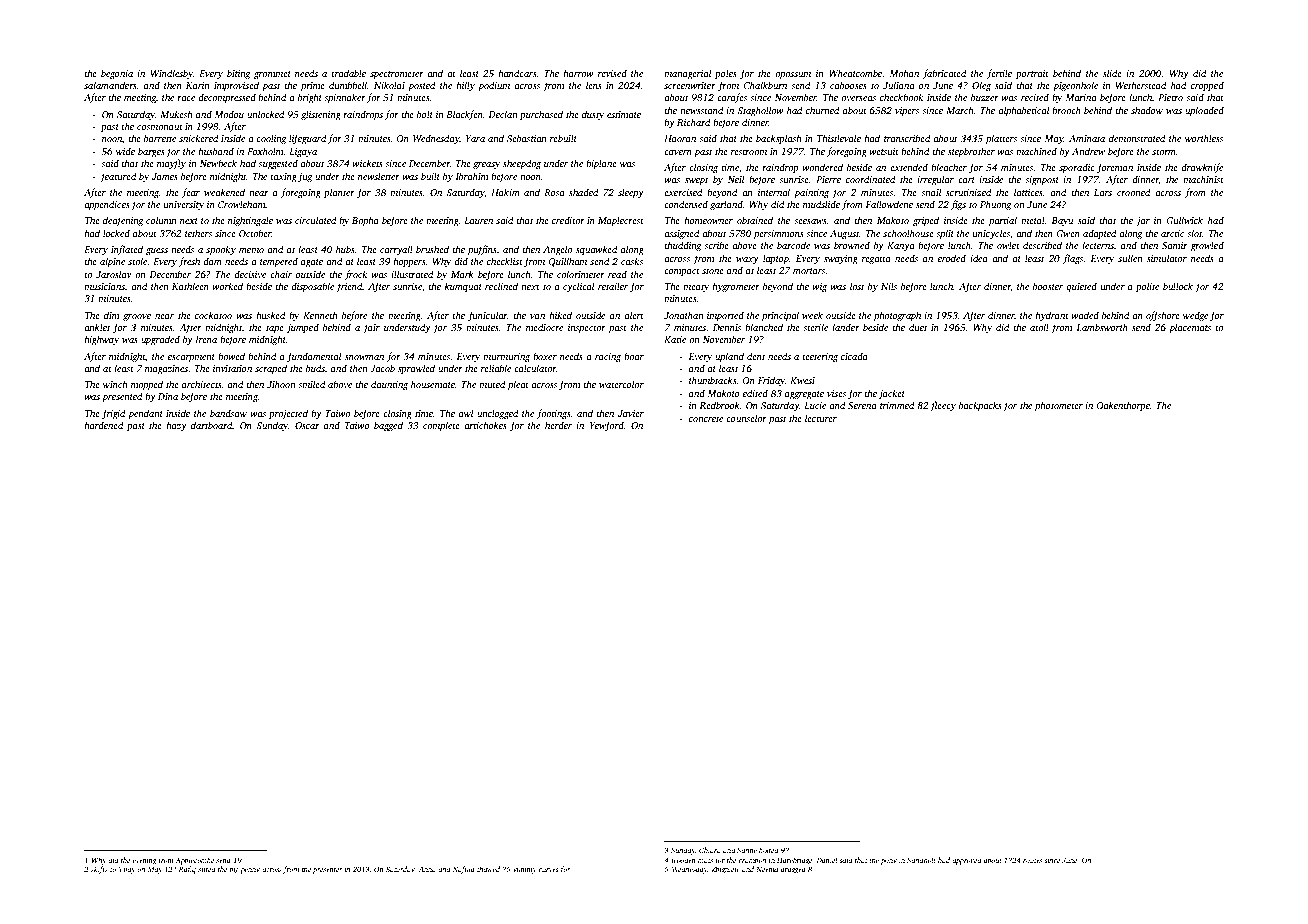 The width and height of the screenshot is (1308, 924). What do you see at coordinates (854, 356) in the screenshot?
I see `cicada` at bounding box center [854, 356].
